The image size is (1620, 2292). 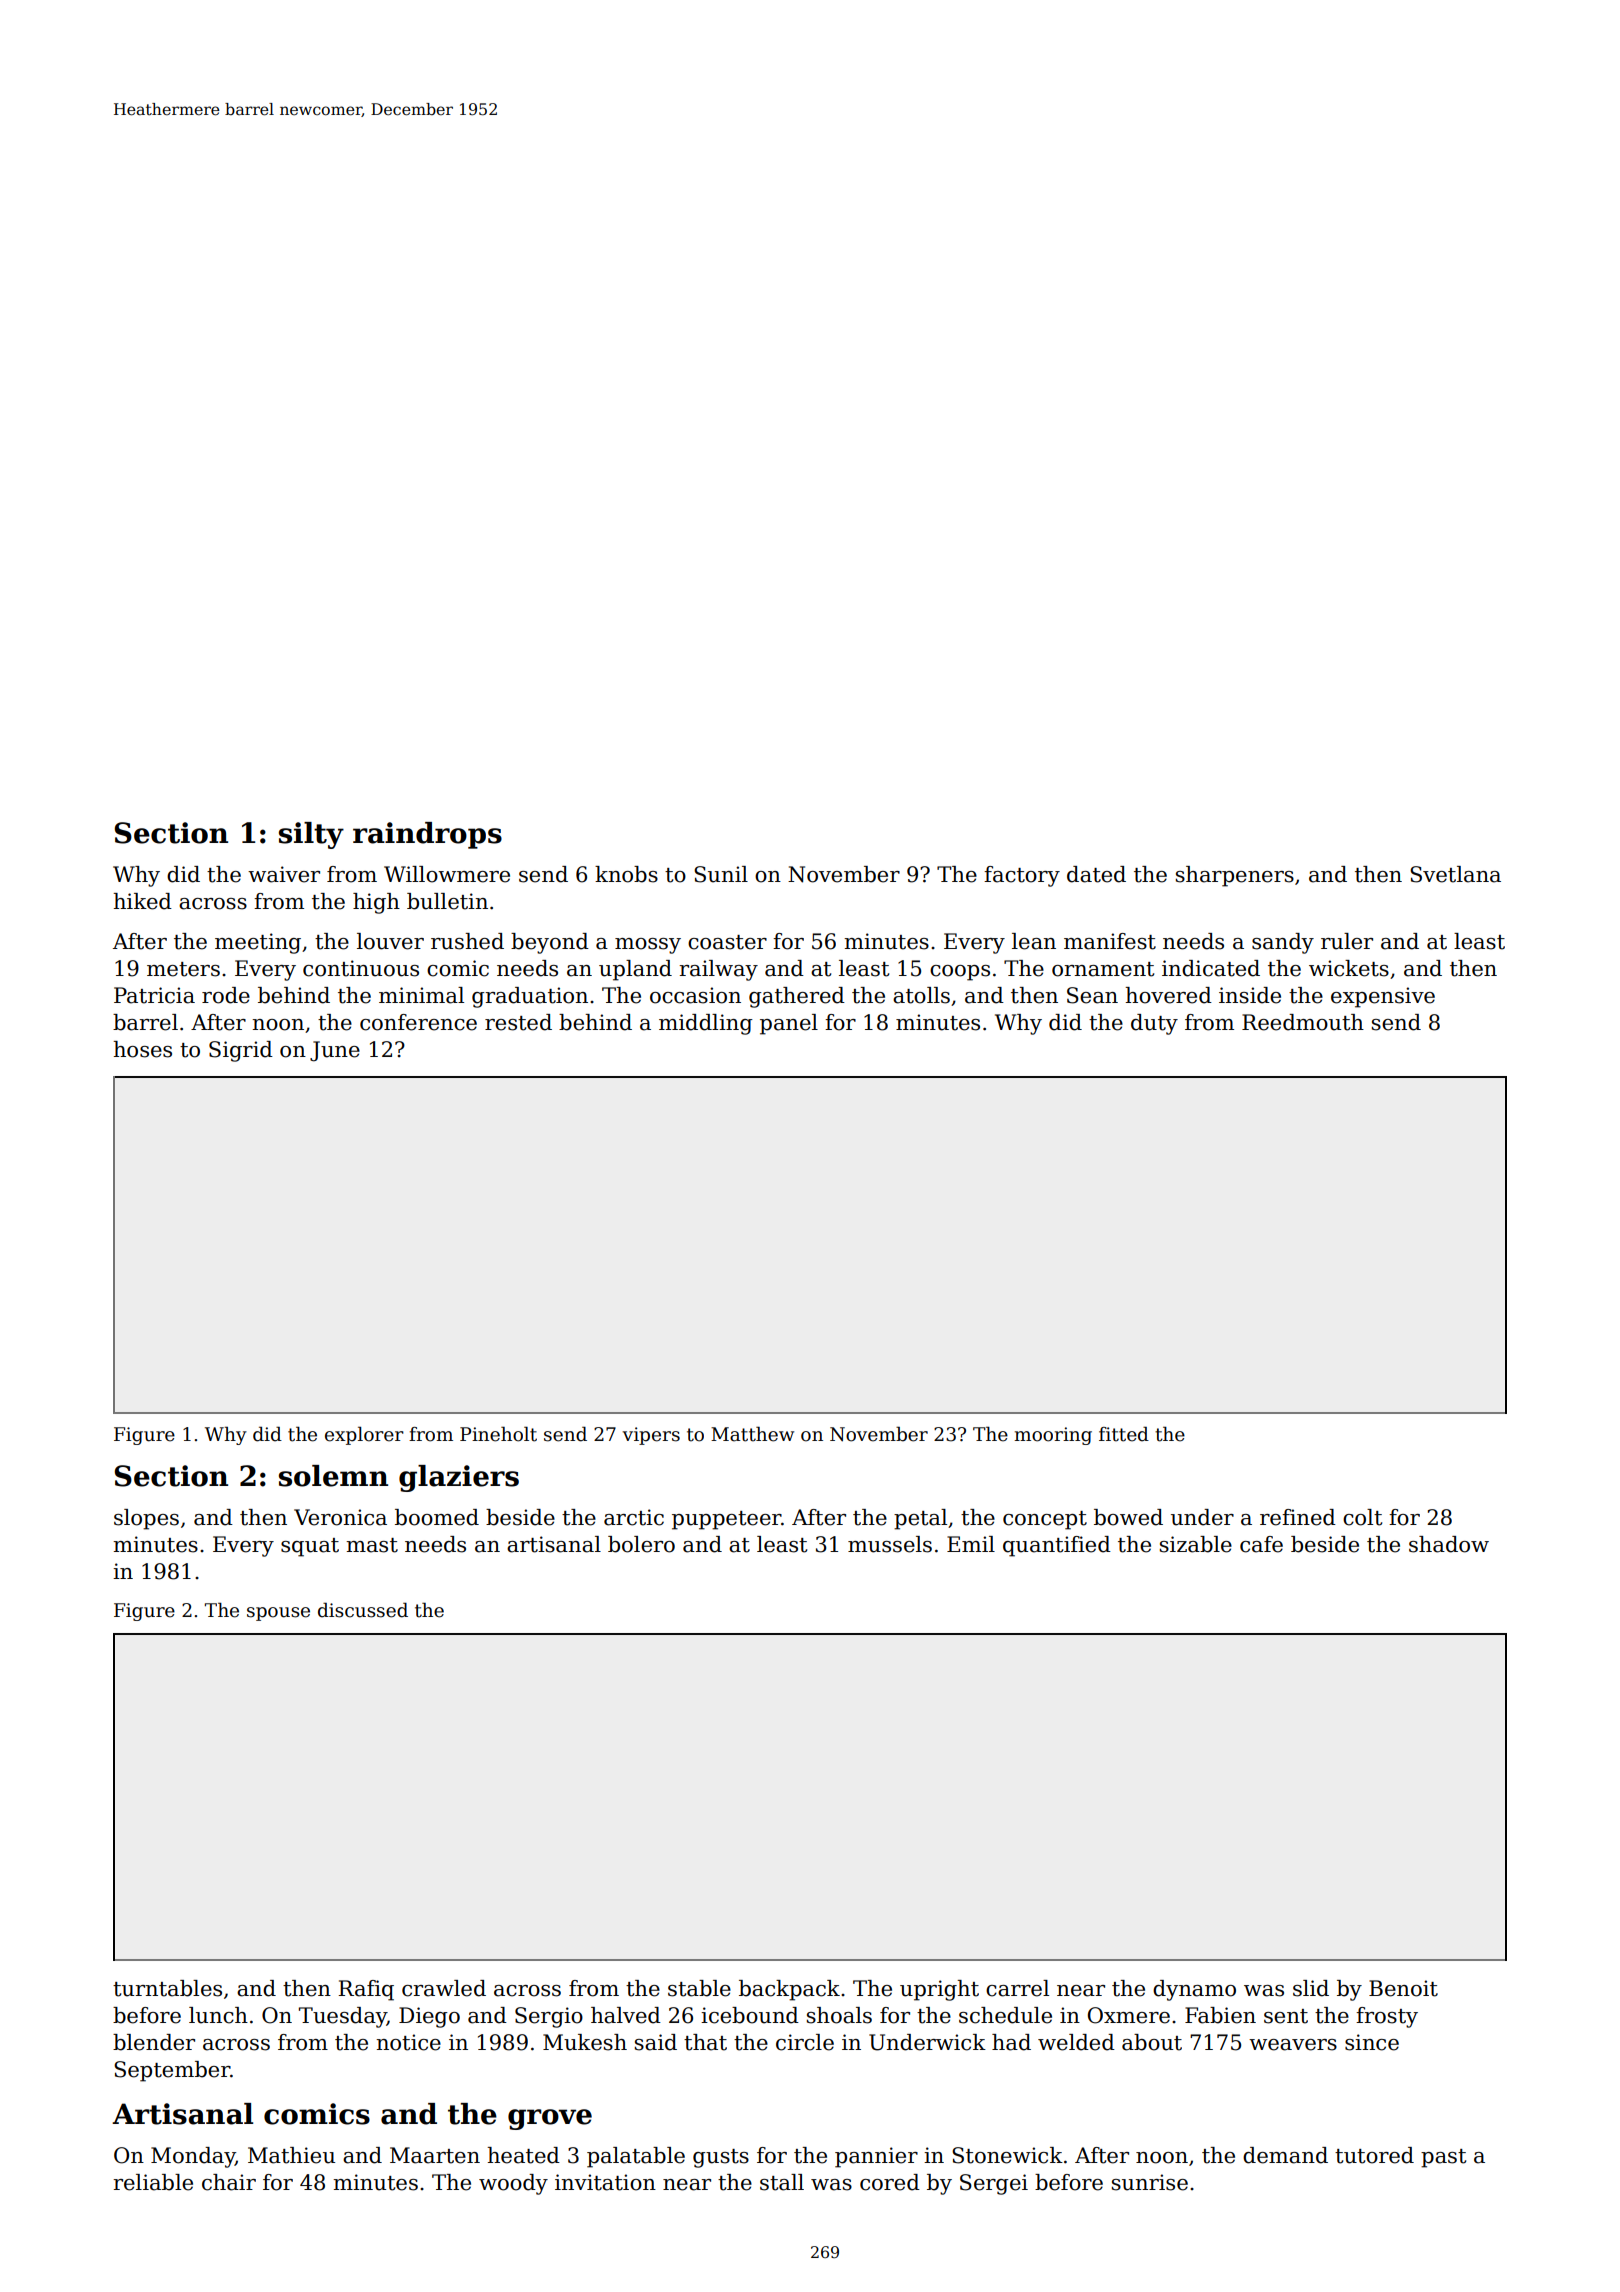 What do you see at coordinates (1150, 2182) in the document?
I see `sunrise` at bounding box center [1150, 2182].
